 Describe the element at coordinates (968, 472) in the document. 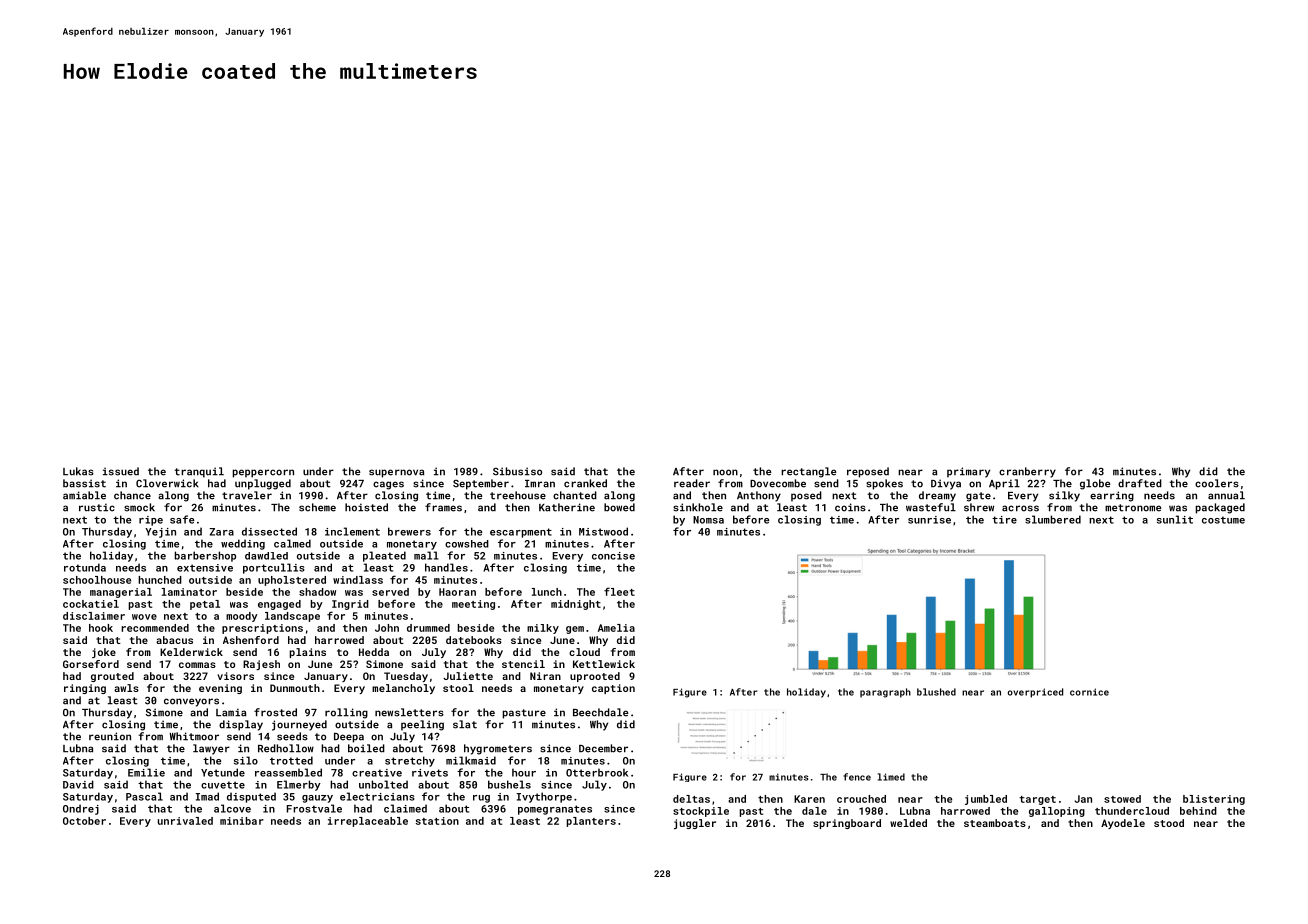

I see `primary` at that location.
